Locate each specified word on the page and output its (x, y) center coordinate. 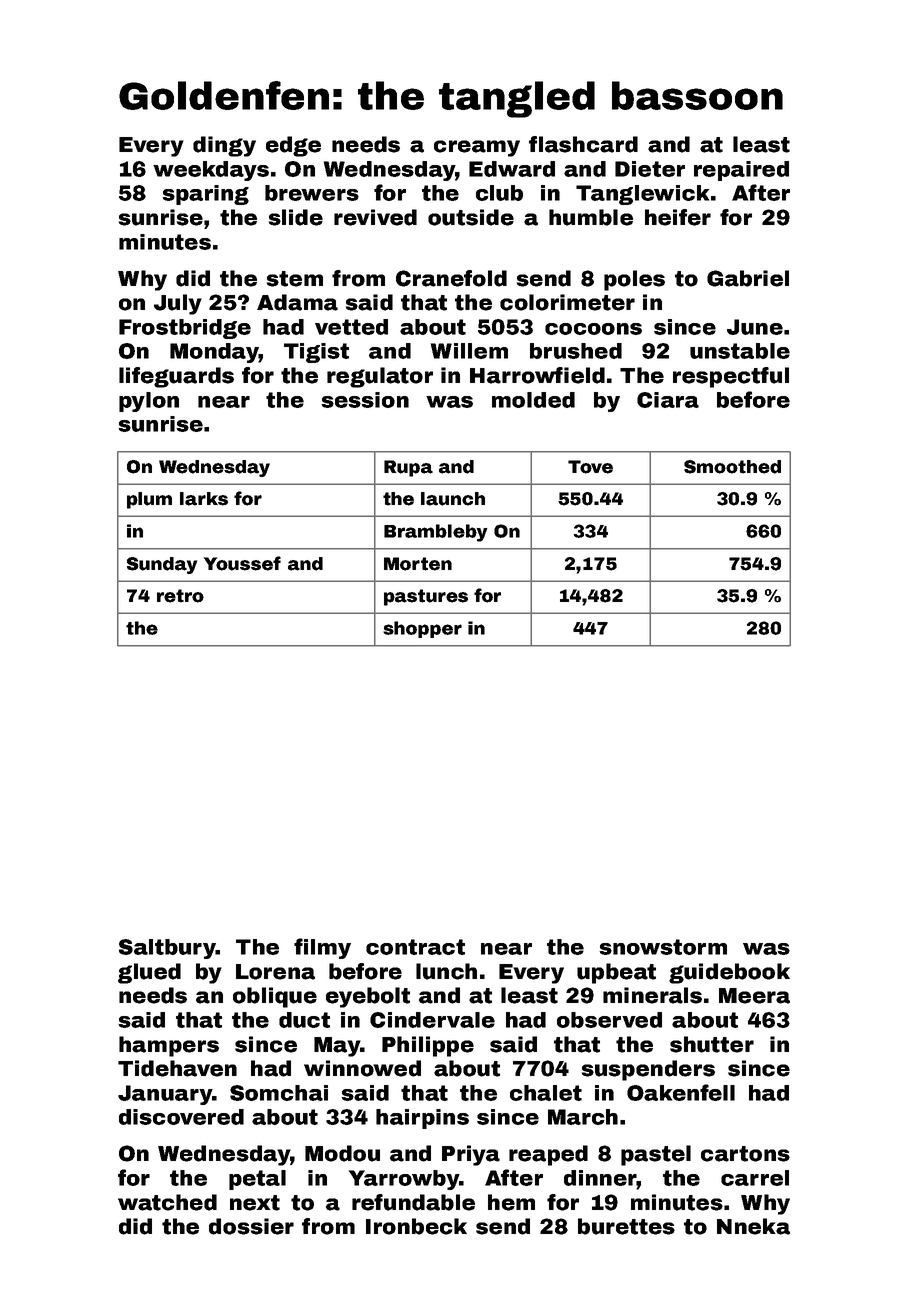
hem (511, 1202)
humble (591, 217)
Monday (214, 353)
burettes (626, 1226)
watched (167, 1202)
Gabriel (748, 278)
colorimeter (567, 302)
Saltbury (167, 949)
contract (415, 947)
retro (180, 596)
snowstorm (663, 947)
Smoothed (732, 467)
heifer (678, 217)
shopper (422, 629)
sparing (205, 195)
